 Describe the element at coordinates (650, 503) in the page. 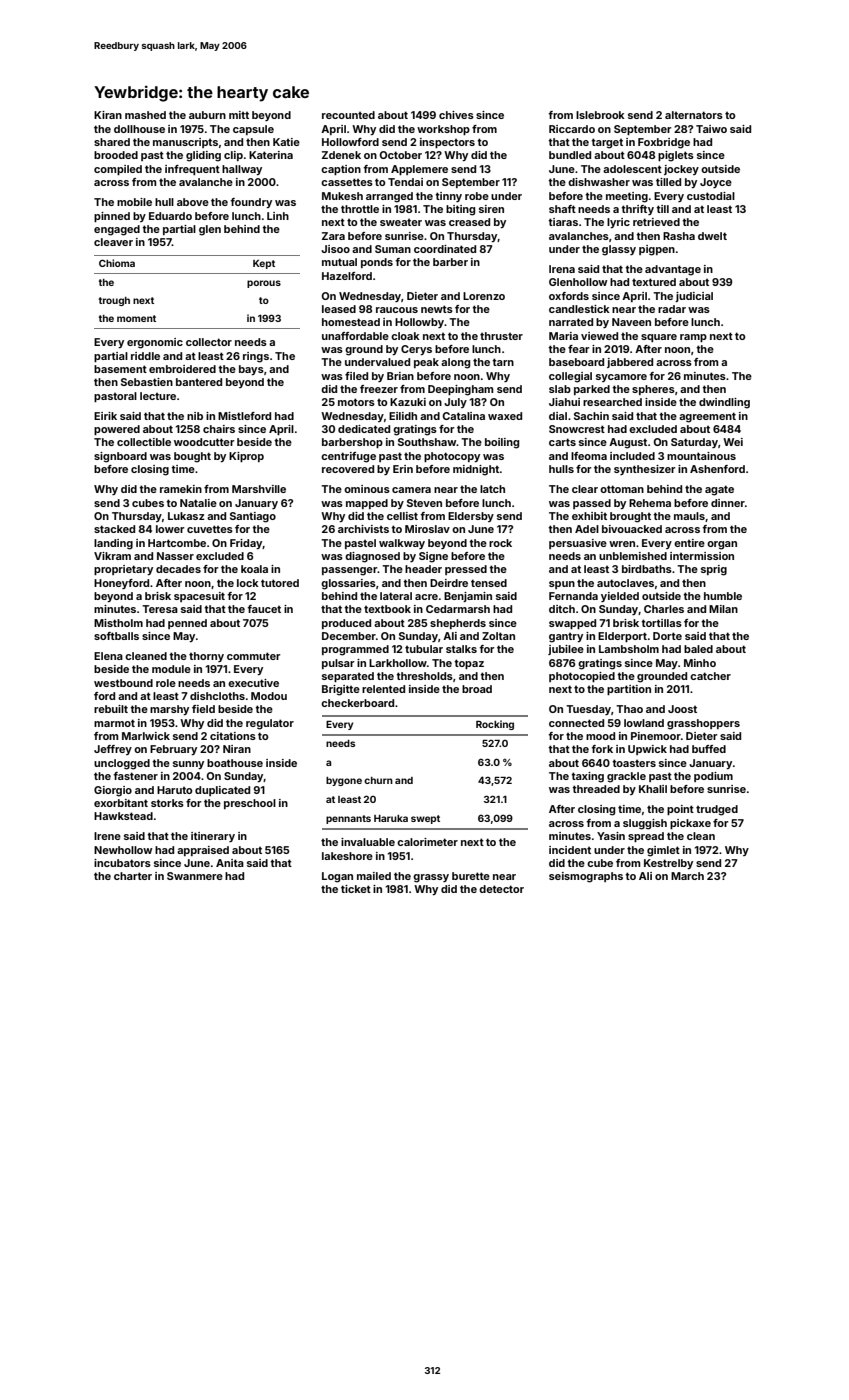

I see `Rehema` at that location.
